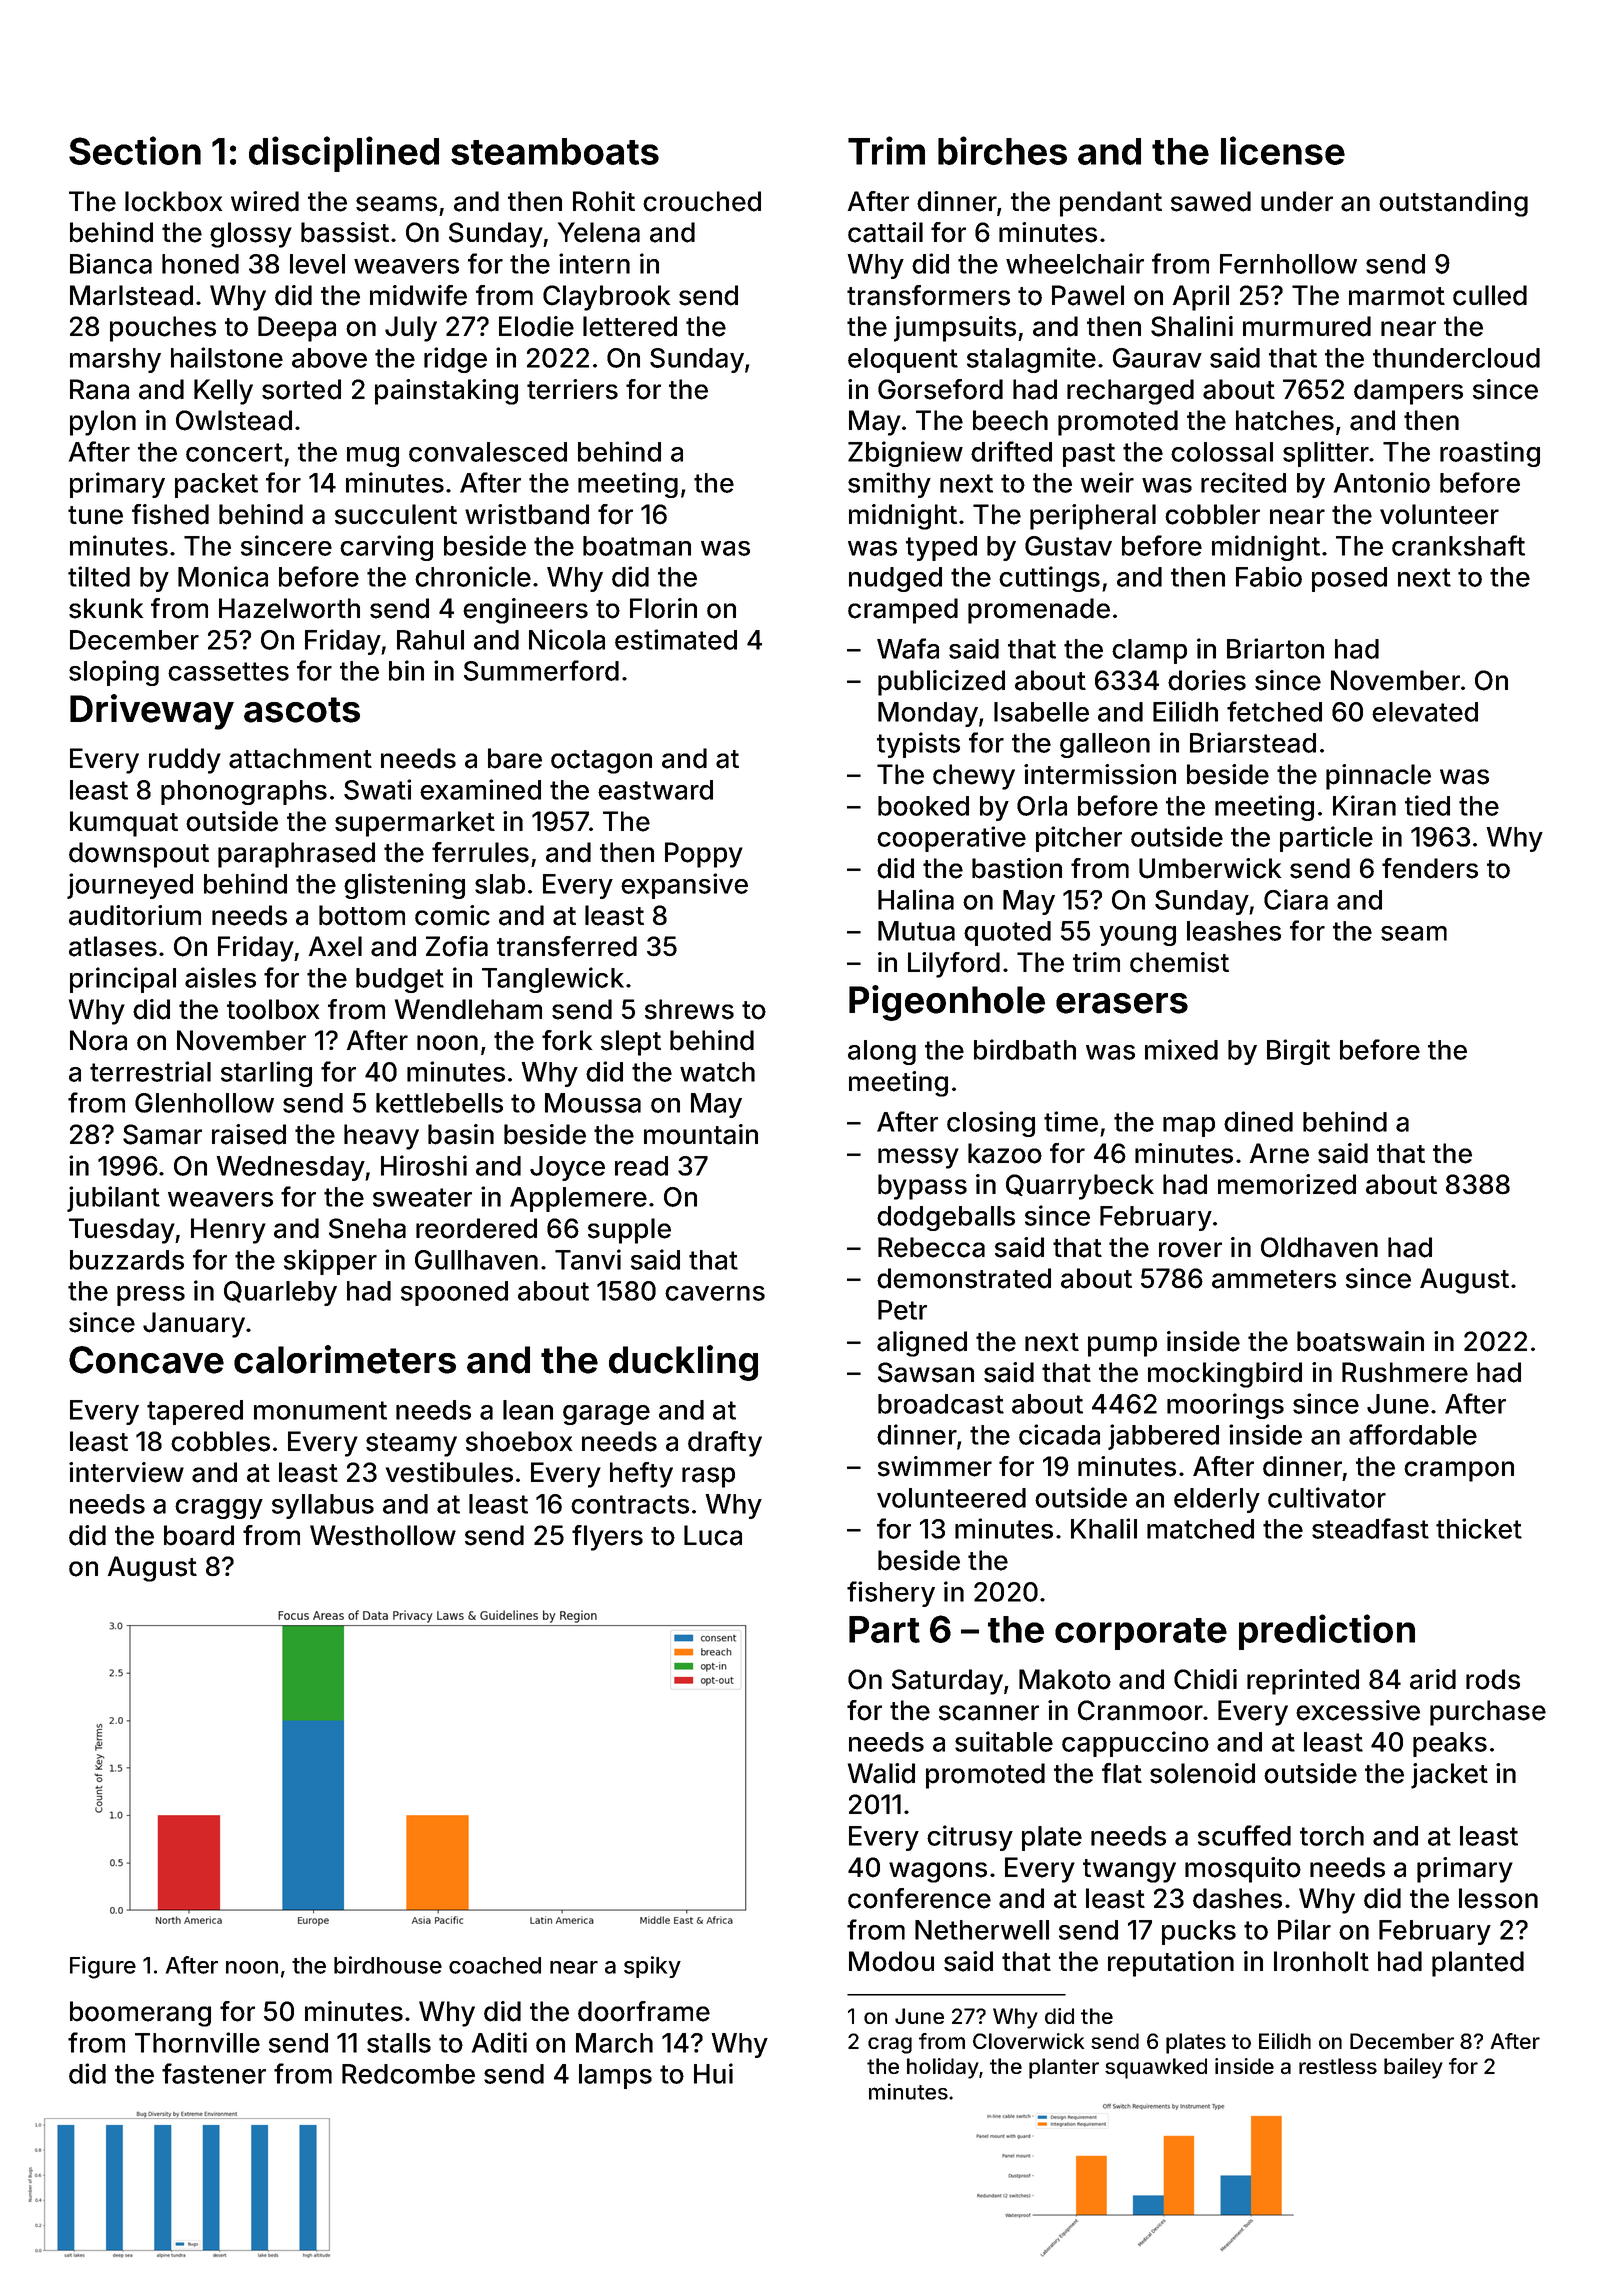 This document has width=1620, height=2292. What do you see at coordinates (1211, 201) in the document?
I see `sawed` at bounding box center [1211, 201].
